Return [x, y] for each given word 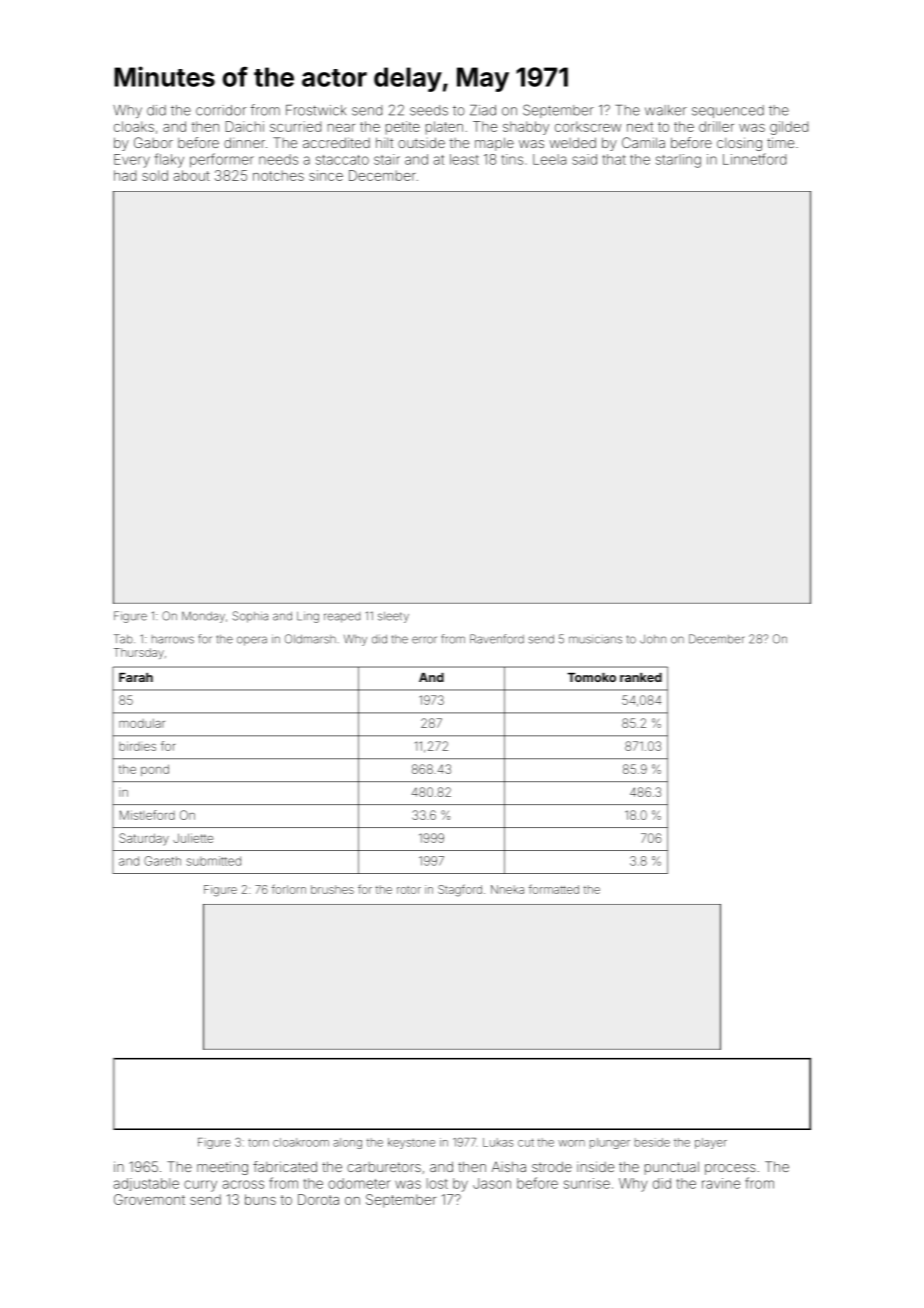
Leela [549, 159]
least [464, 159]
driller [716, 126]
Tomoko [591, 677]
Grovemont [149, 1199]
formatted [554, 889]
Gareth [162, 861]
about [191, 175]
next [640, 127]
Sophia [250, 617]
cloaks [134, 126]
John [653, 639]
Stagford [460, 890]
